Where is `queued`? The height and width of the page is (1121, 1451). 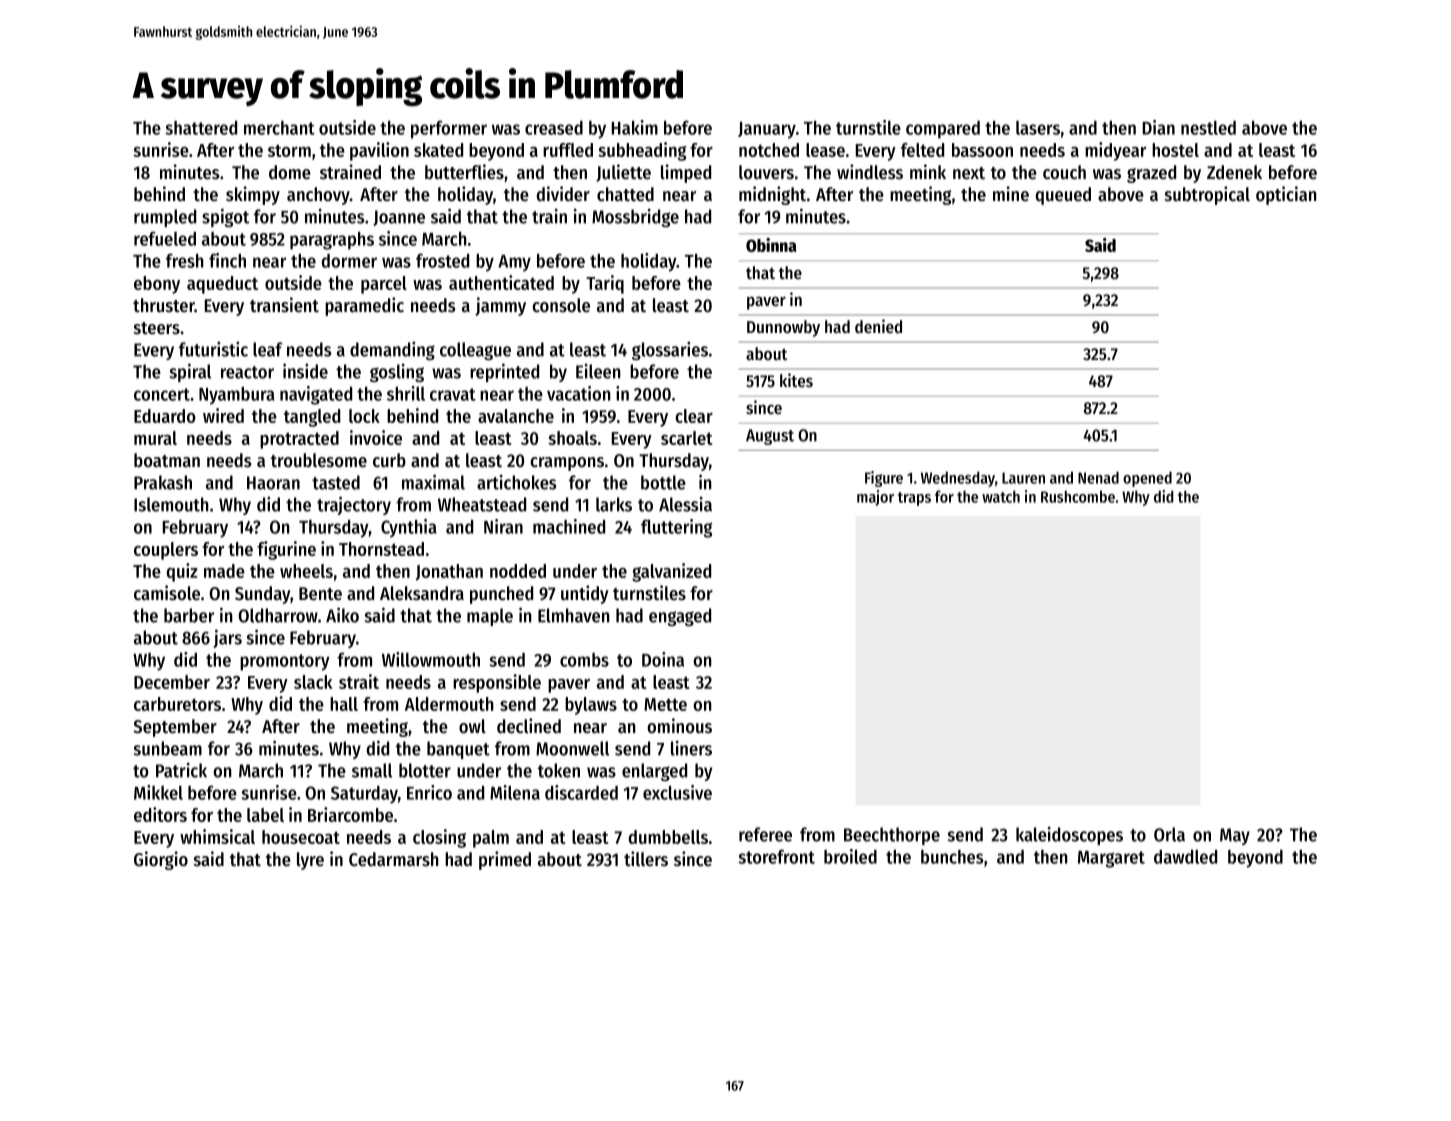 queued is located at coordinates (1063, 196).
